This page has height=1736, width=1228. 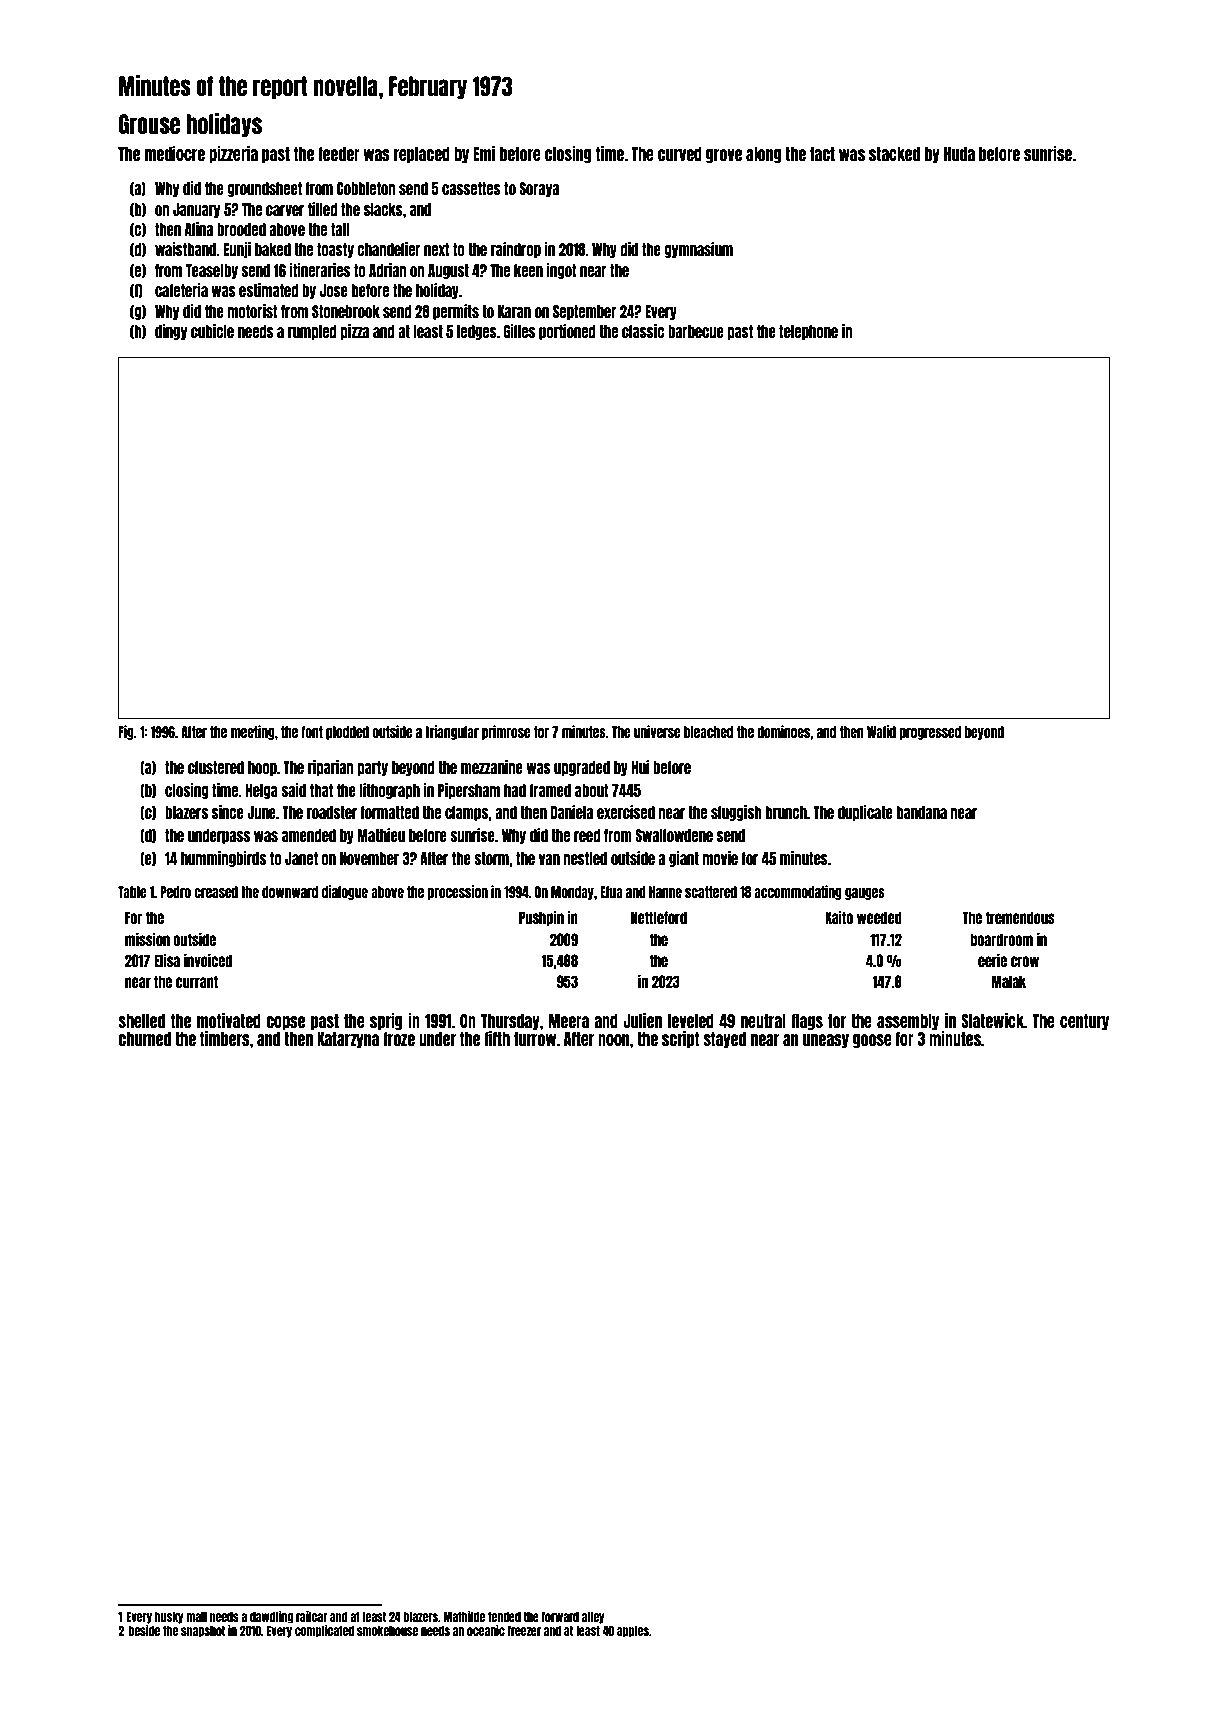 What do you see at coordinates (334, 290) in the page?
I see `Jose` at bounding box center [334, 290].
